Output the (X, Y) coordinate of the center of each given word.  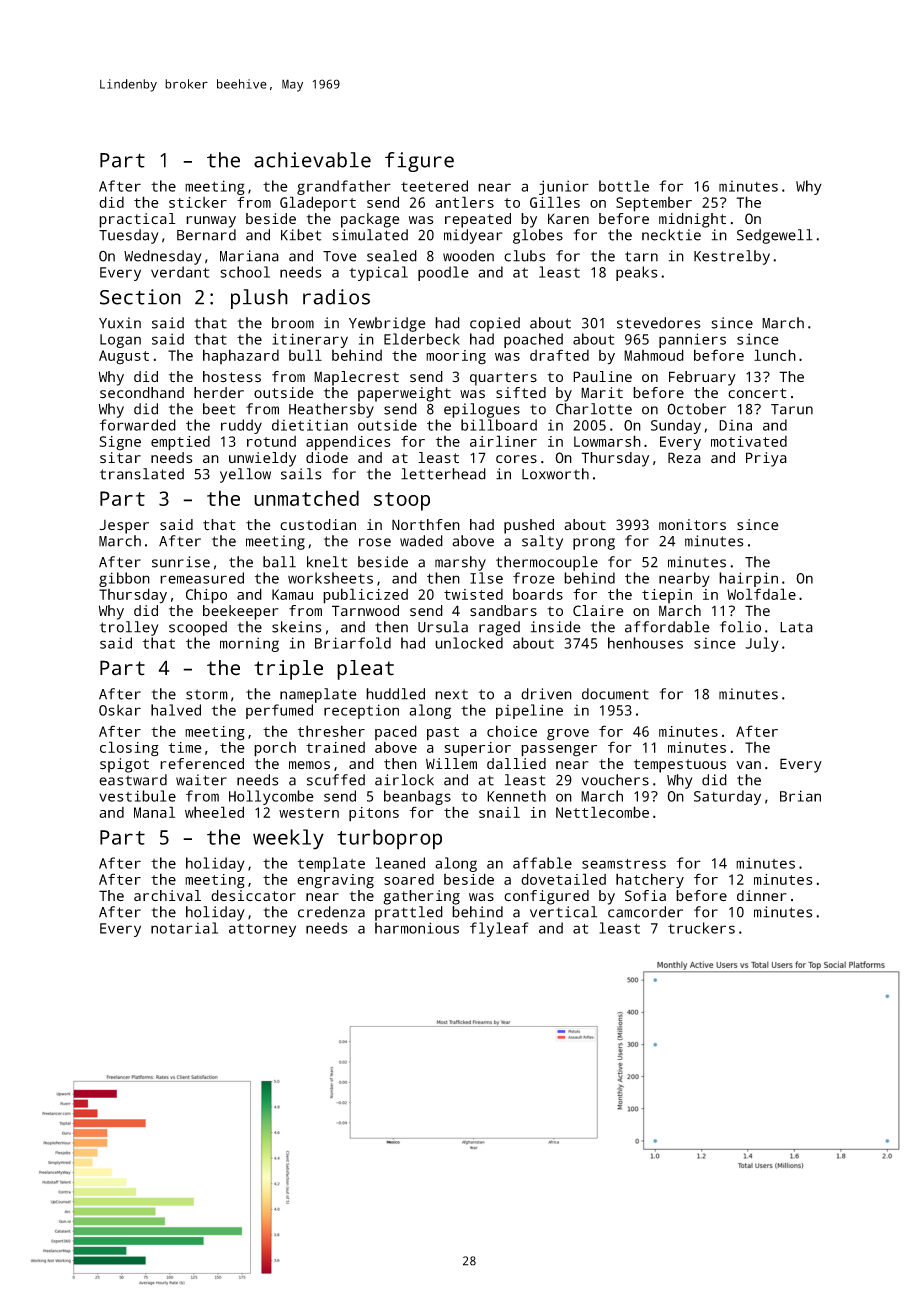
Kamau (292, 594)
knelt (327, 562)
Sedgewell (775, 236)
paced (396, 732)
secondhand (142, 393)
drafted (559, 355)
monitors (692, 525)
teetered (434, 186)
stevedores (658, 323)
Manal (154, 812)
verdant (180, 272)
